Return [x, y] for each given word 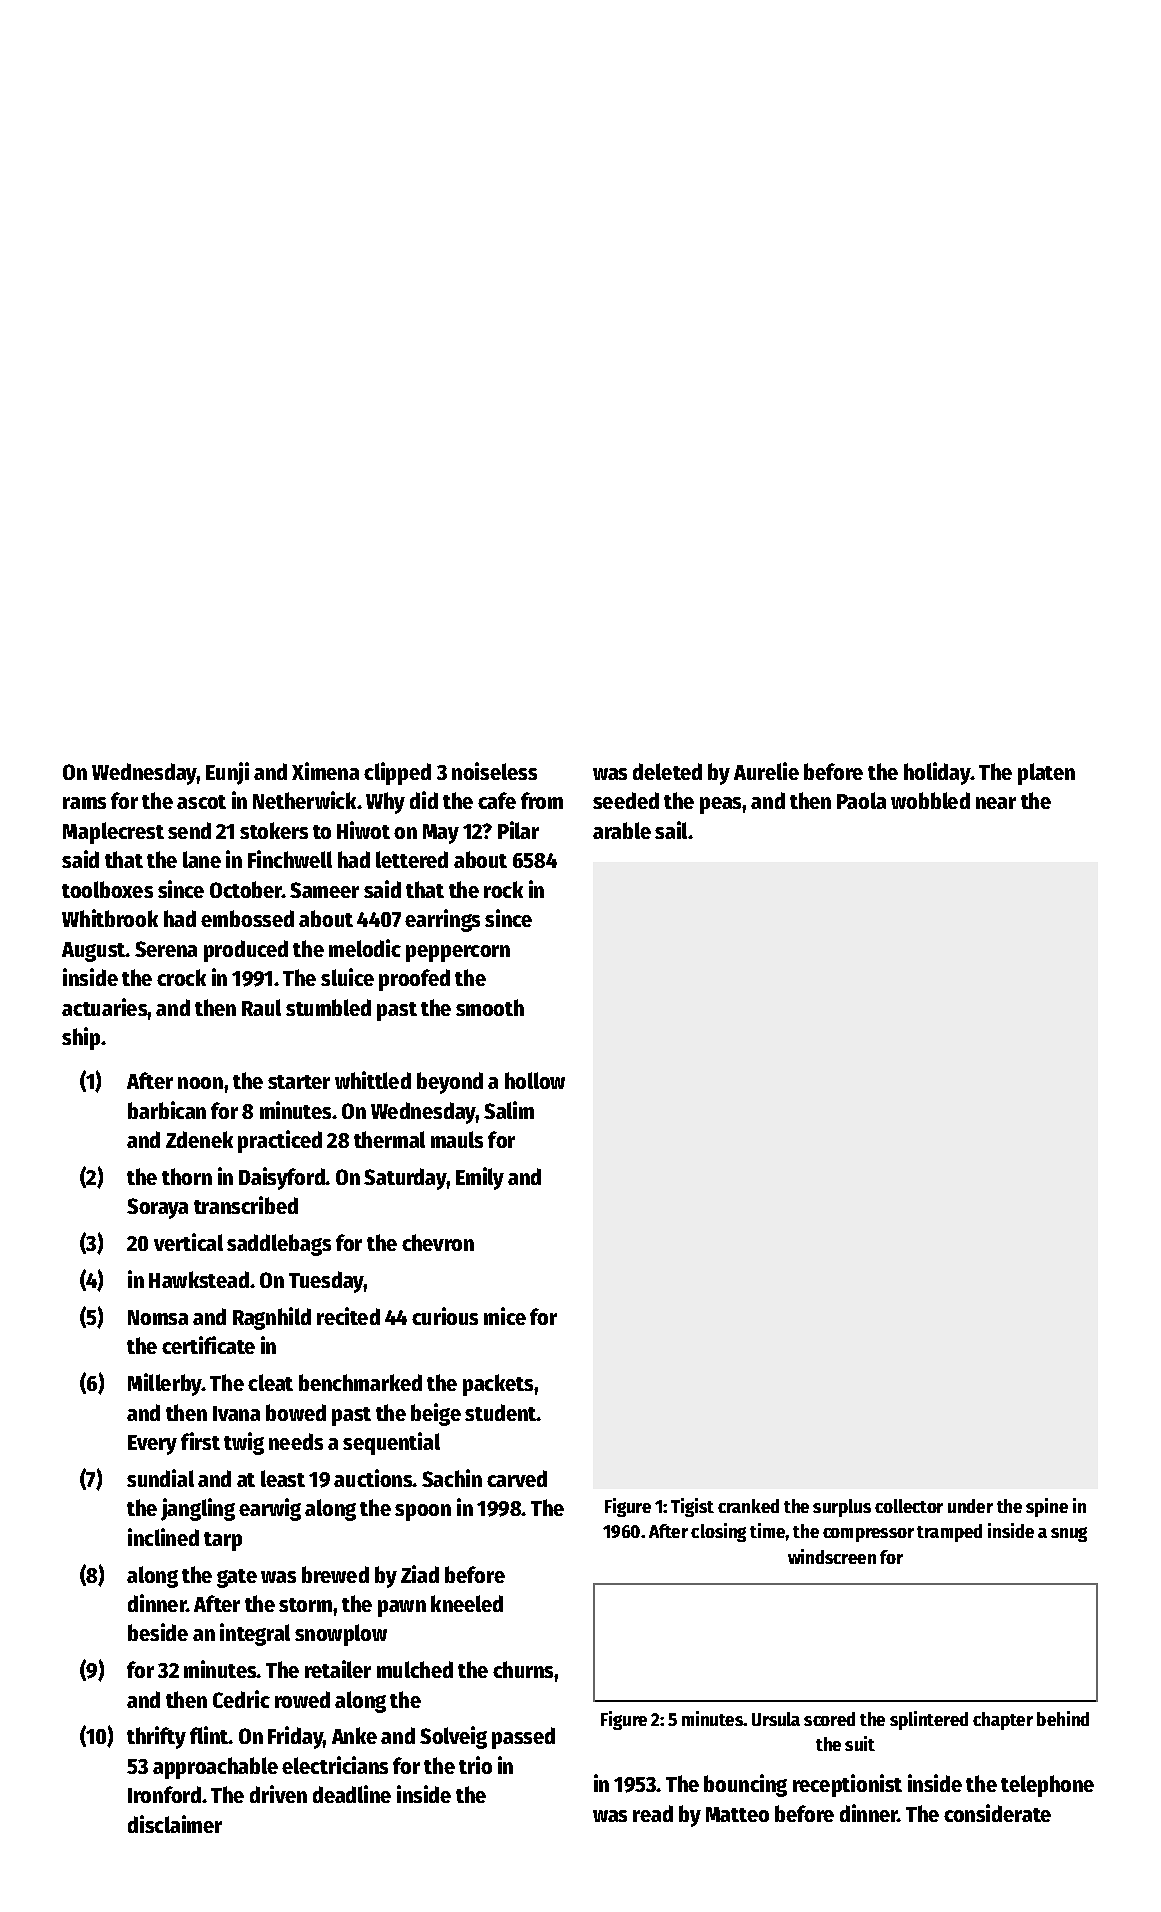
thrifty [156, 1737]
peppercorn [458, 953]
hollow [535, 1080]
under [970, 1506]
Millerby [165, 1384]
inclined [163, 1537]
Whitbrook [110, 918]
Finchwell [290, 859]
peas [721, 805]
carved [517, 1478]
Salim [509, 1110]
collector [909, 1506]
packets [498, 1385]
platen [1046, 774]
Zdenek [199, 1139]
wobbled [930, 800]
